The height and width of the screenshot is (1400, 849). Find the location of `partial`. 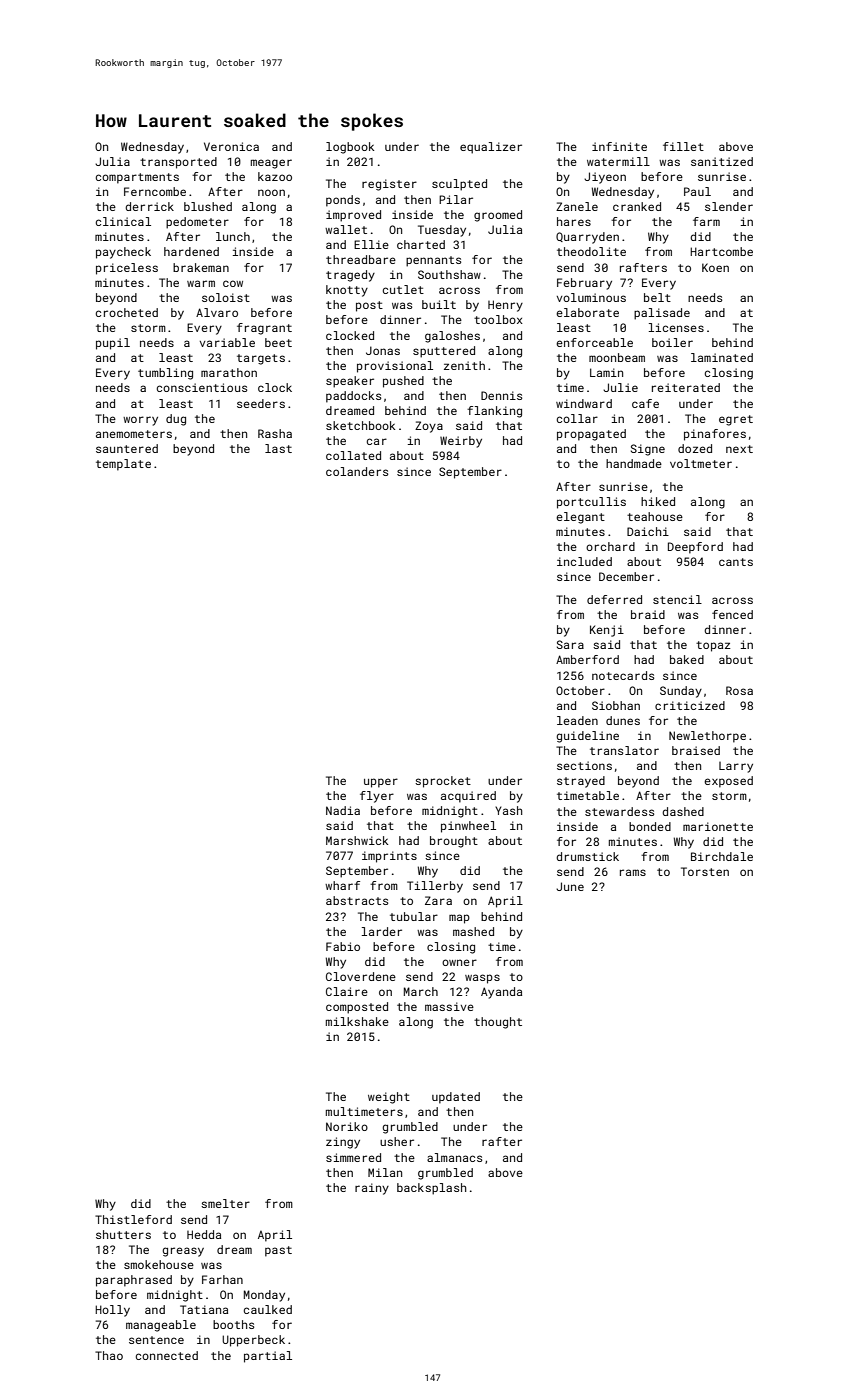

partial is located at coordinates (268, 1357).
